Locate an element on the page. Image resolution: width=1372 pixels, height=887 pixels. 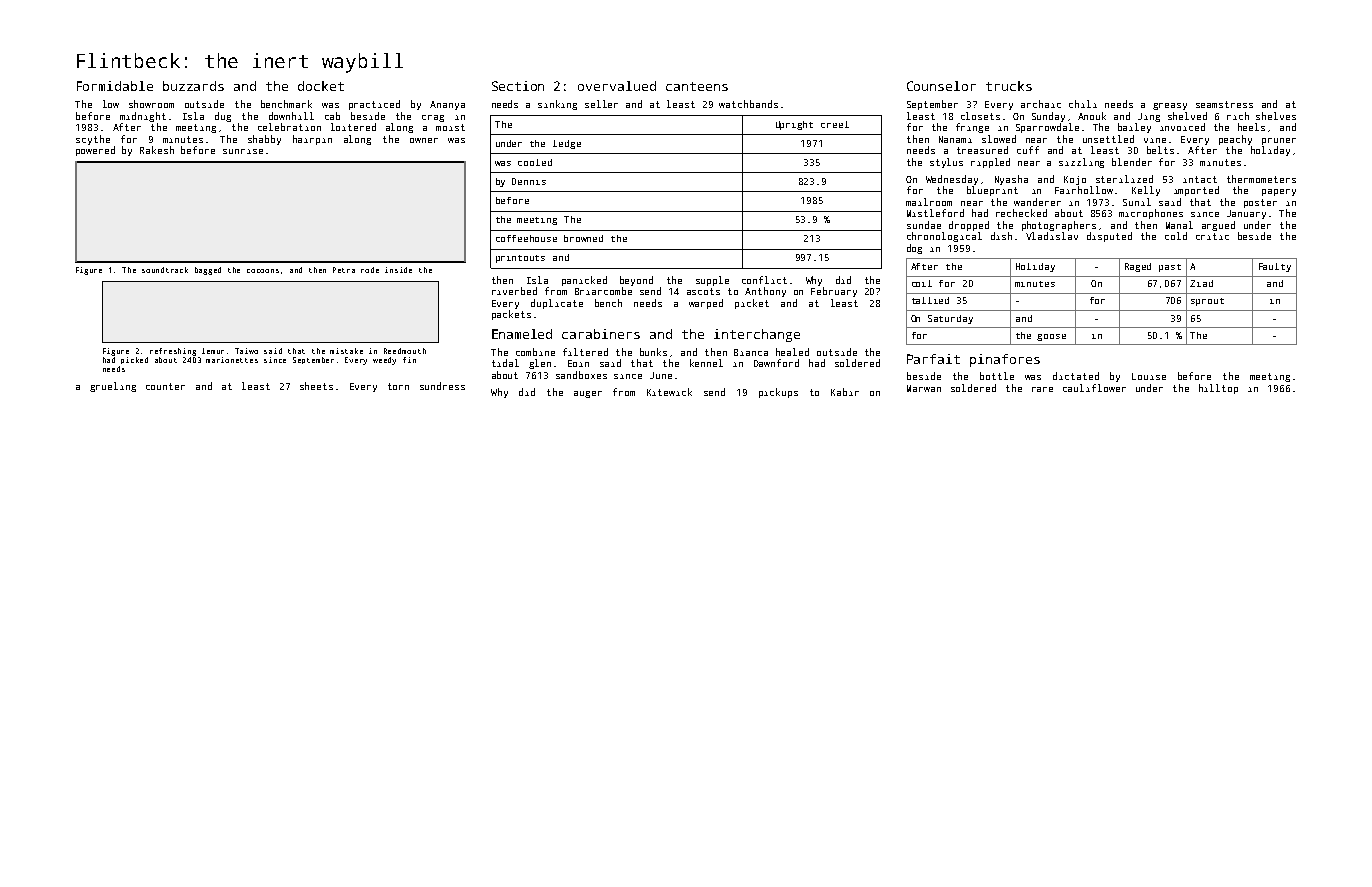
Raged is located at coordinates (1138, 267).
